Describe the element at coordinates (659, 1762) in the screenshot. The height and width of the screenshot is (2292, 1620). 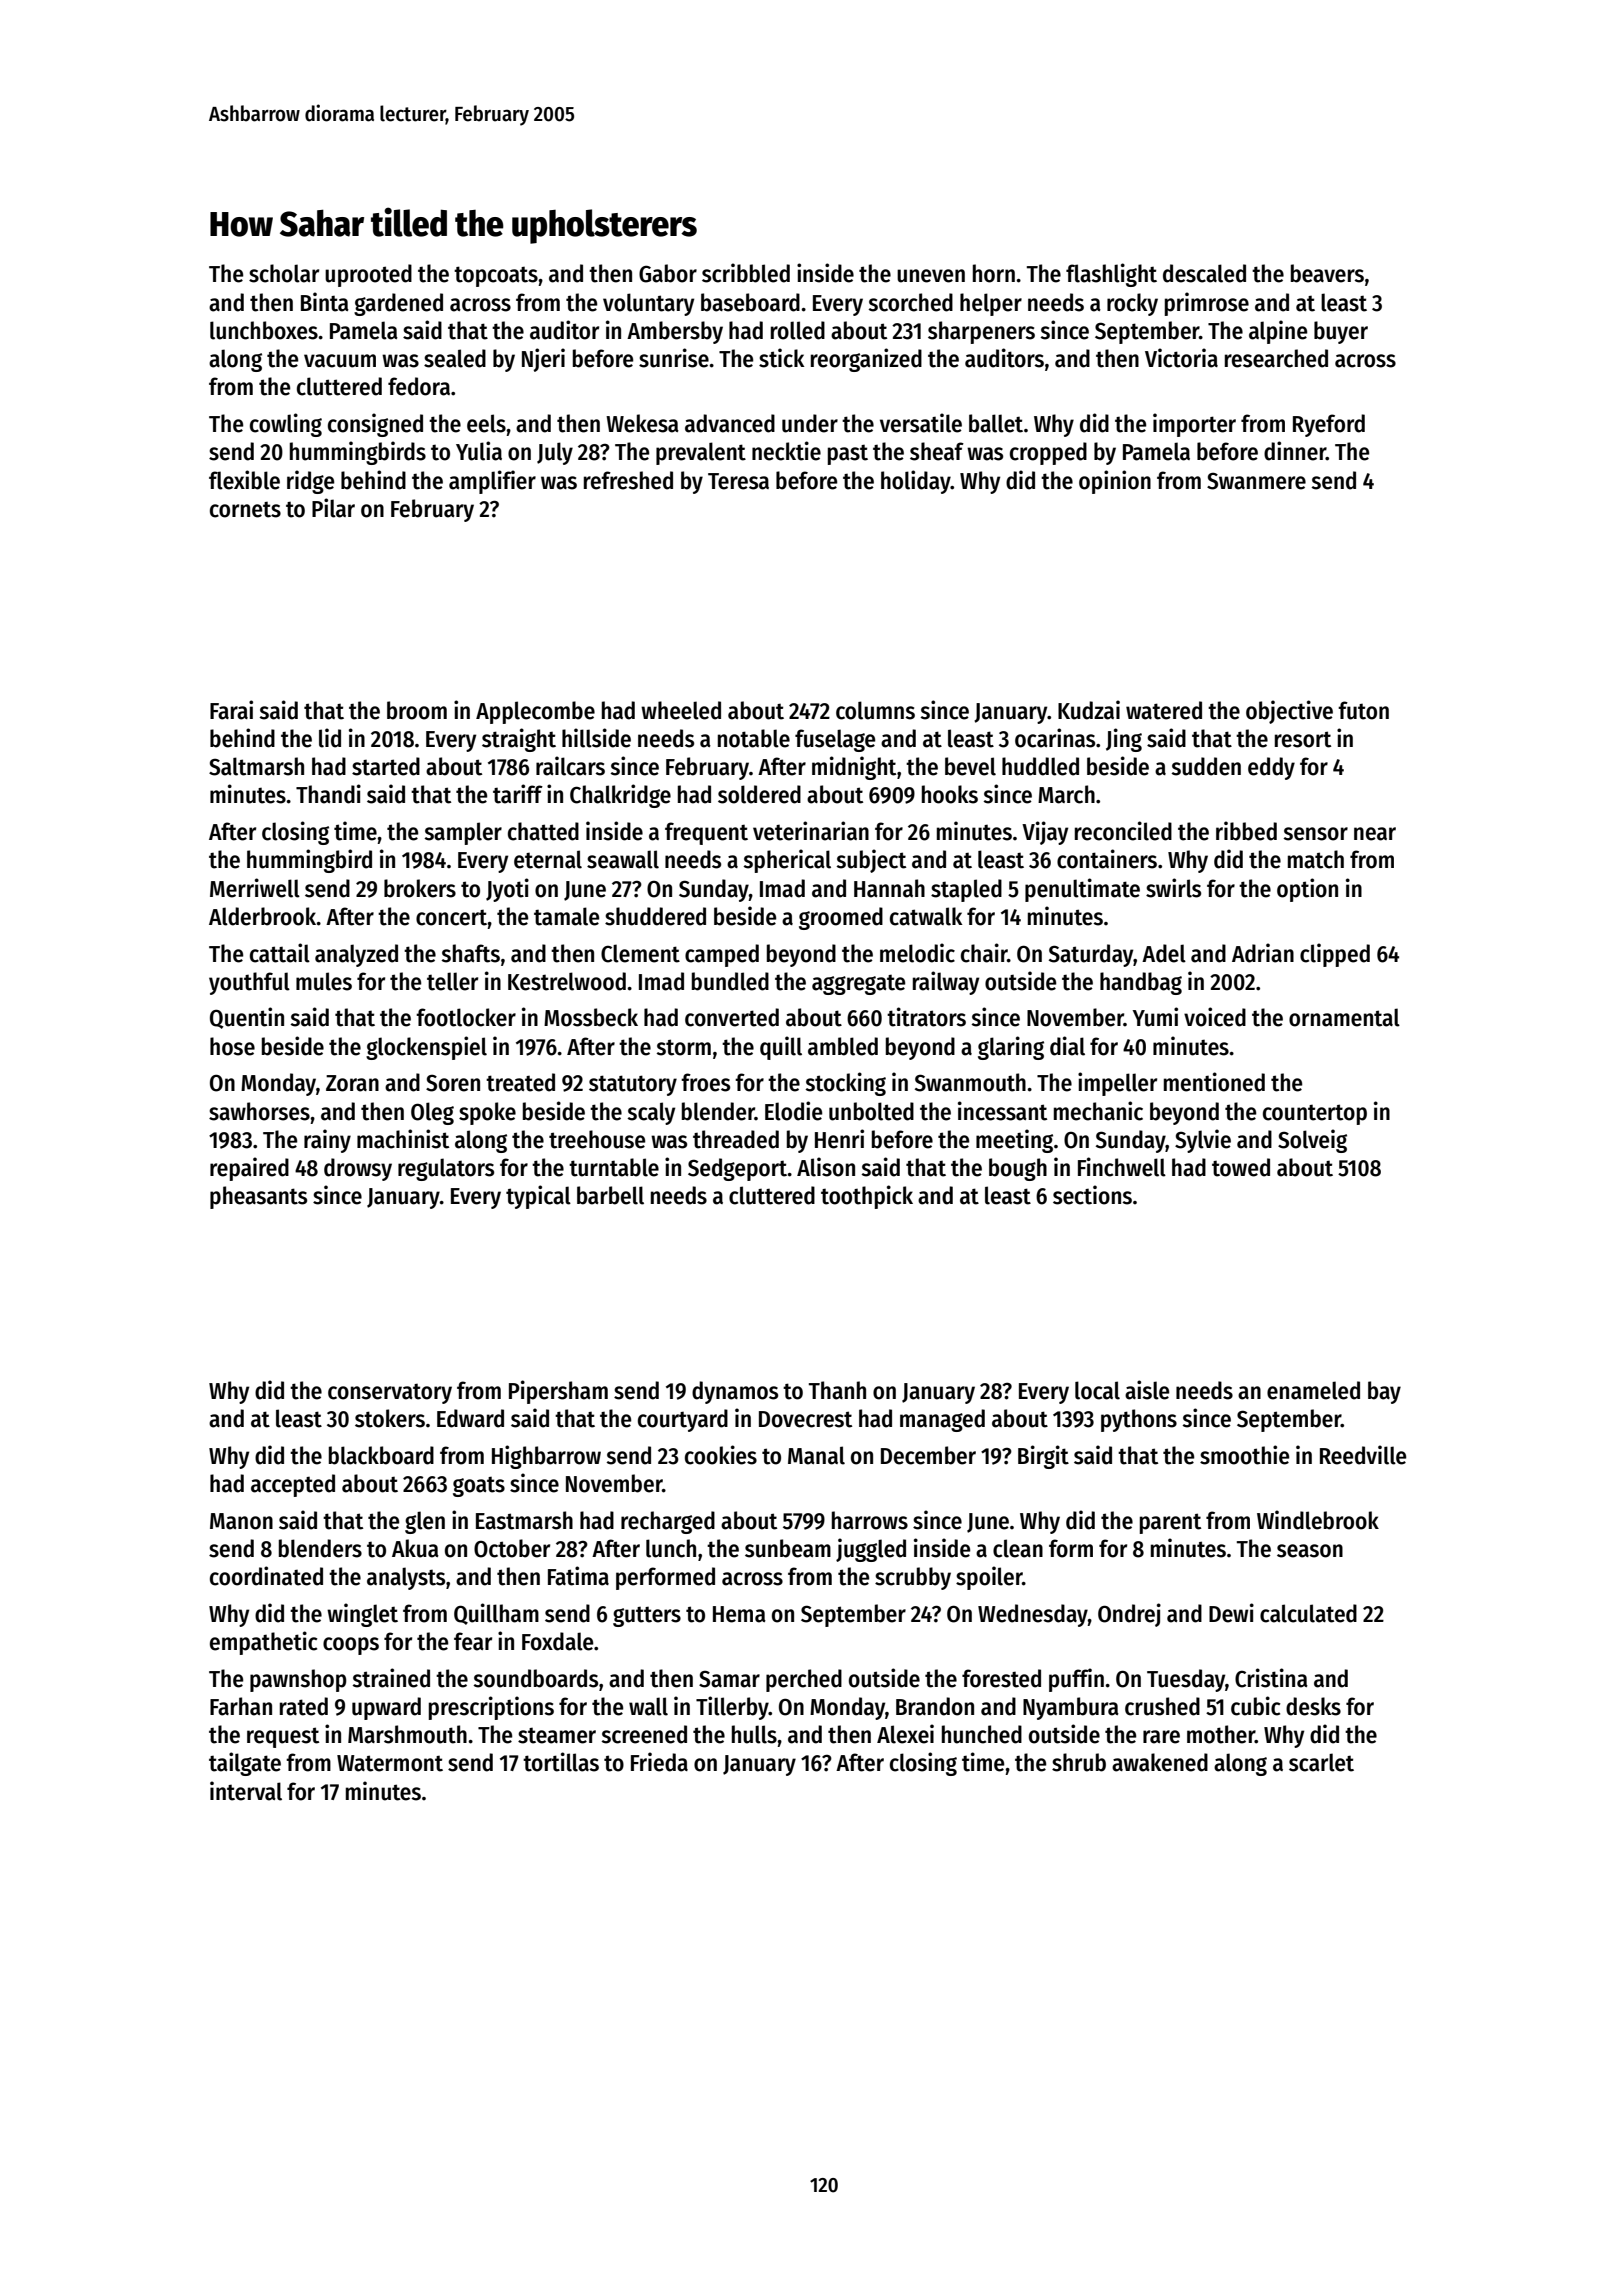
I see `Frieda` at that location.
